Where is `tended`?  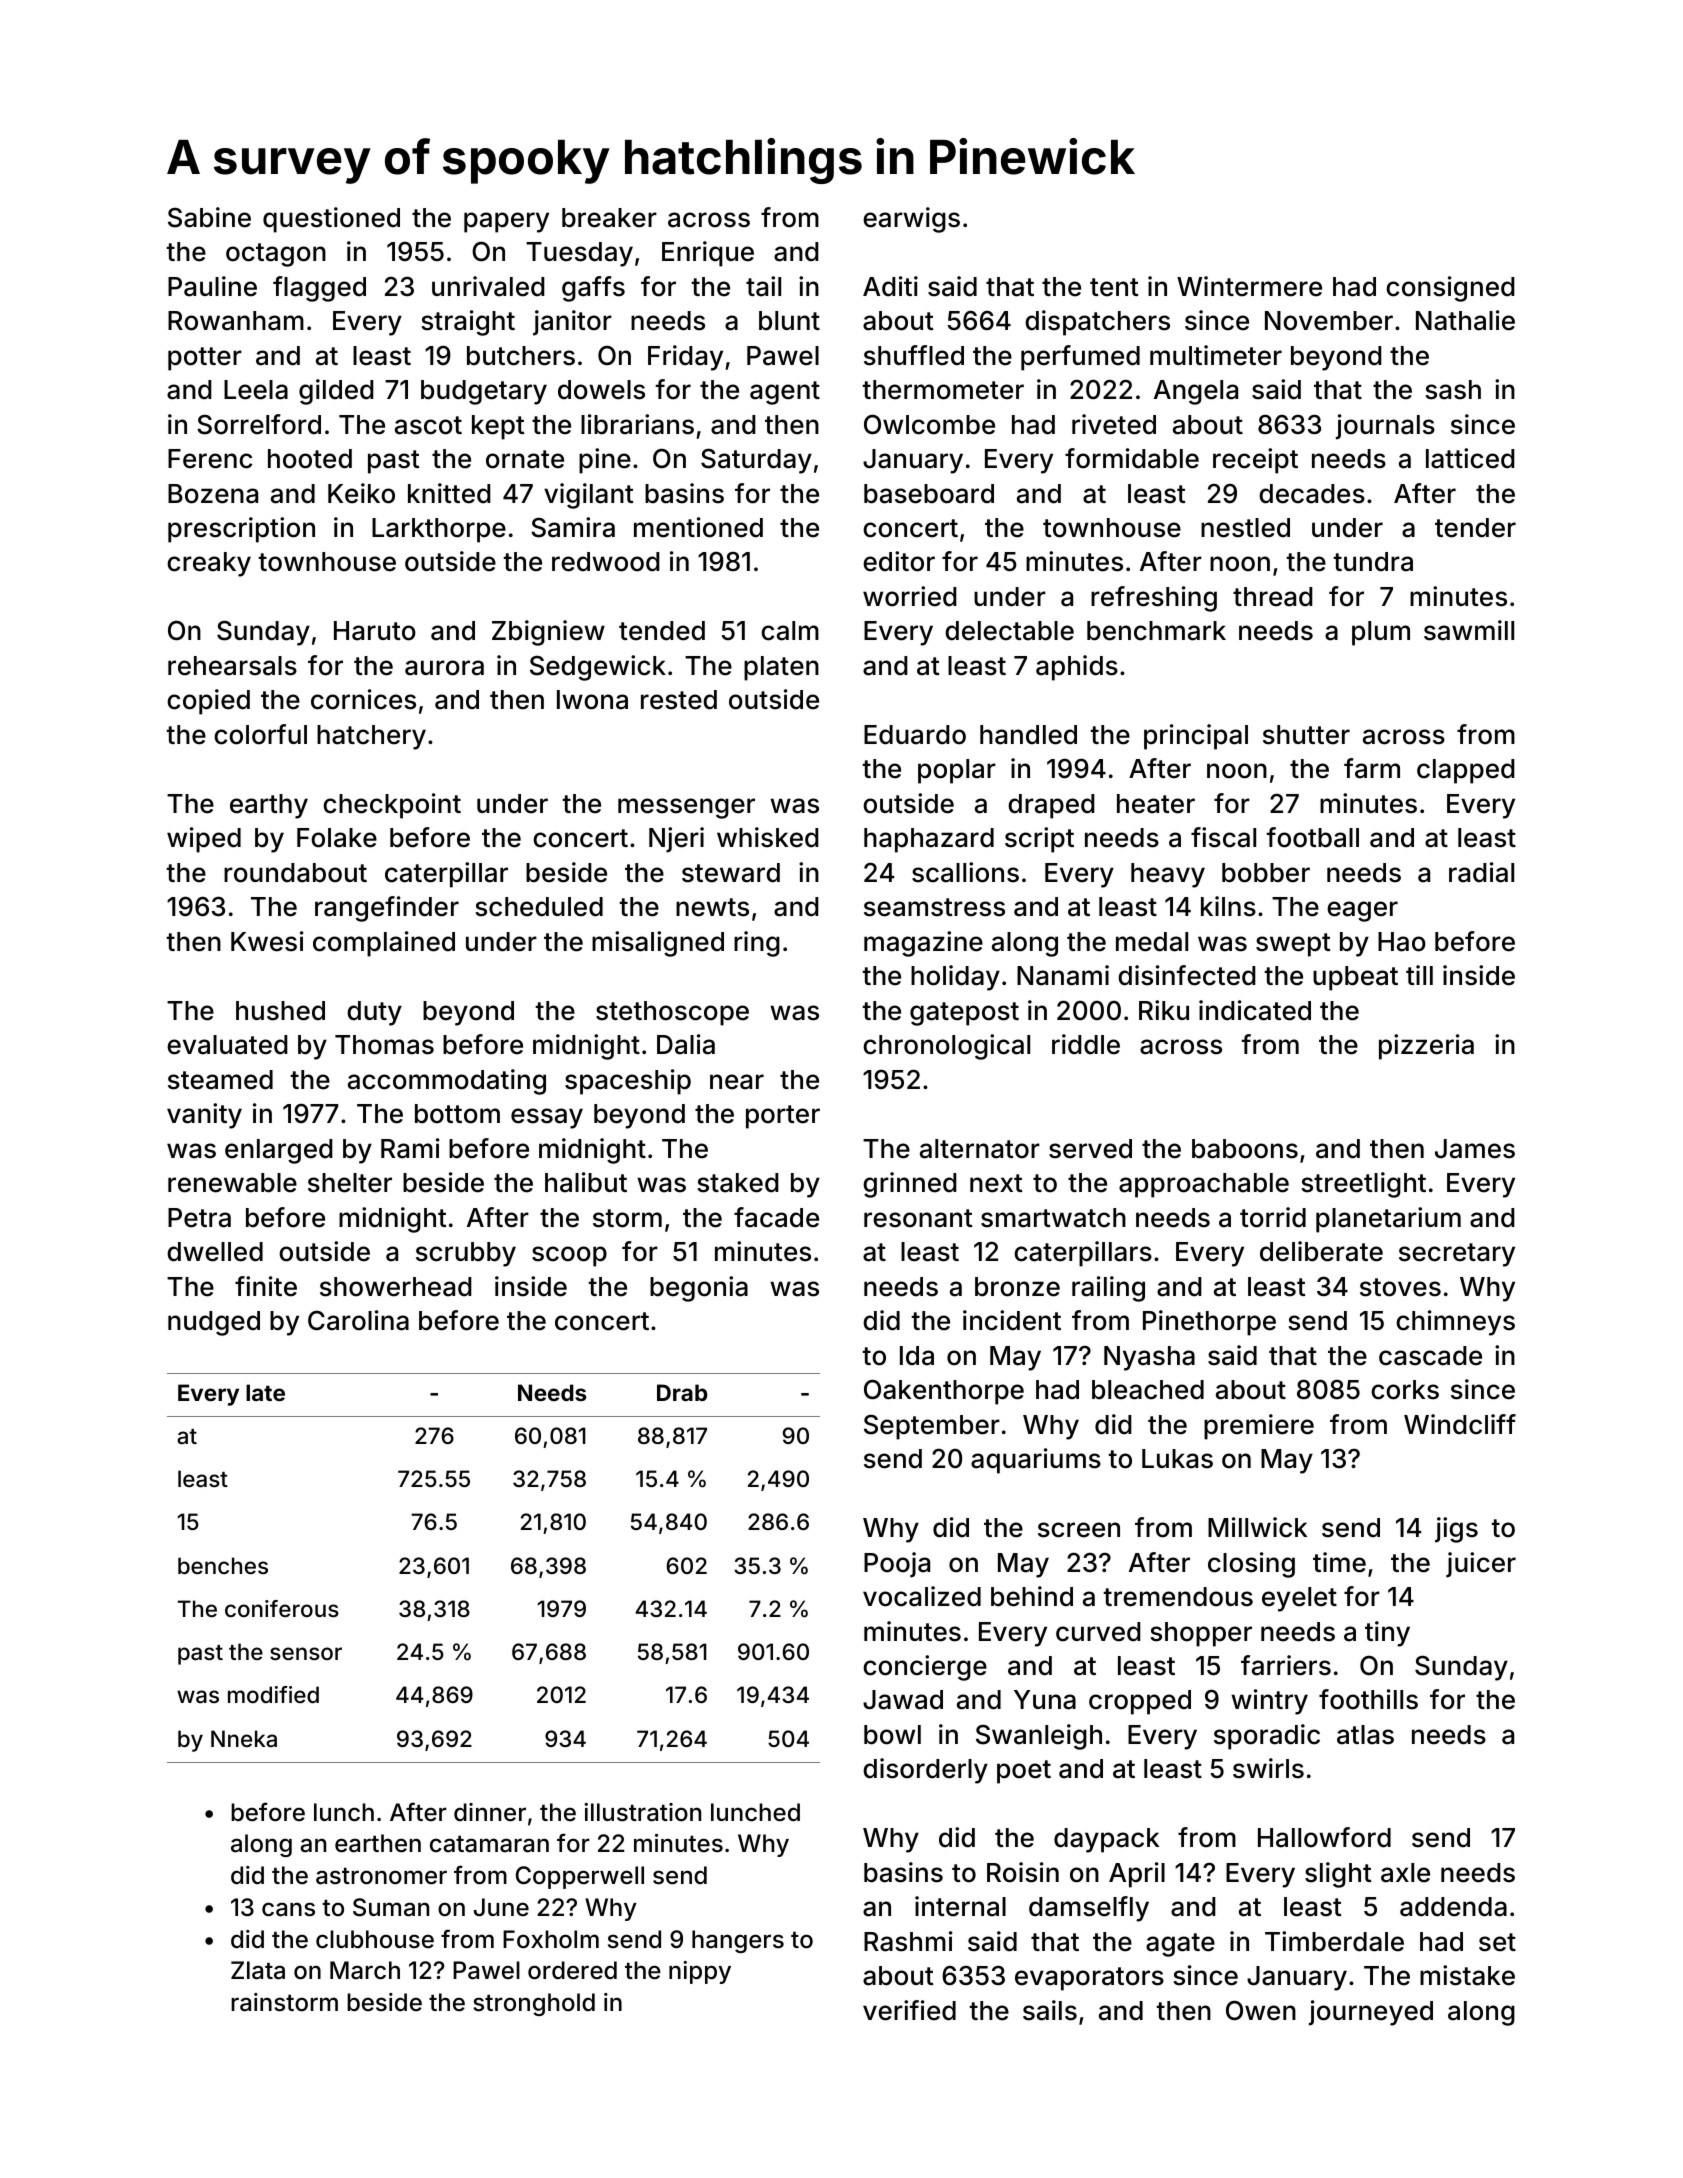
tended is located at coordinates (662, 631).
